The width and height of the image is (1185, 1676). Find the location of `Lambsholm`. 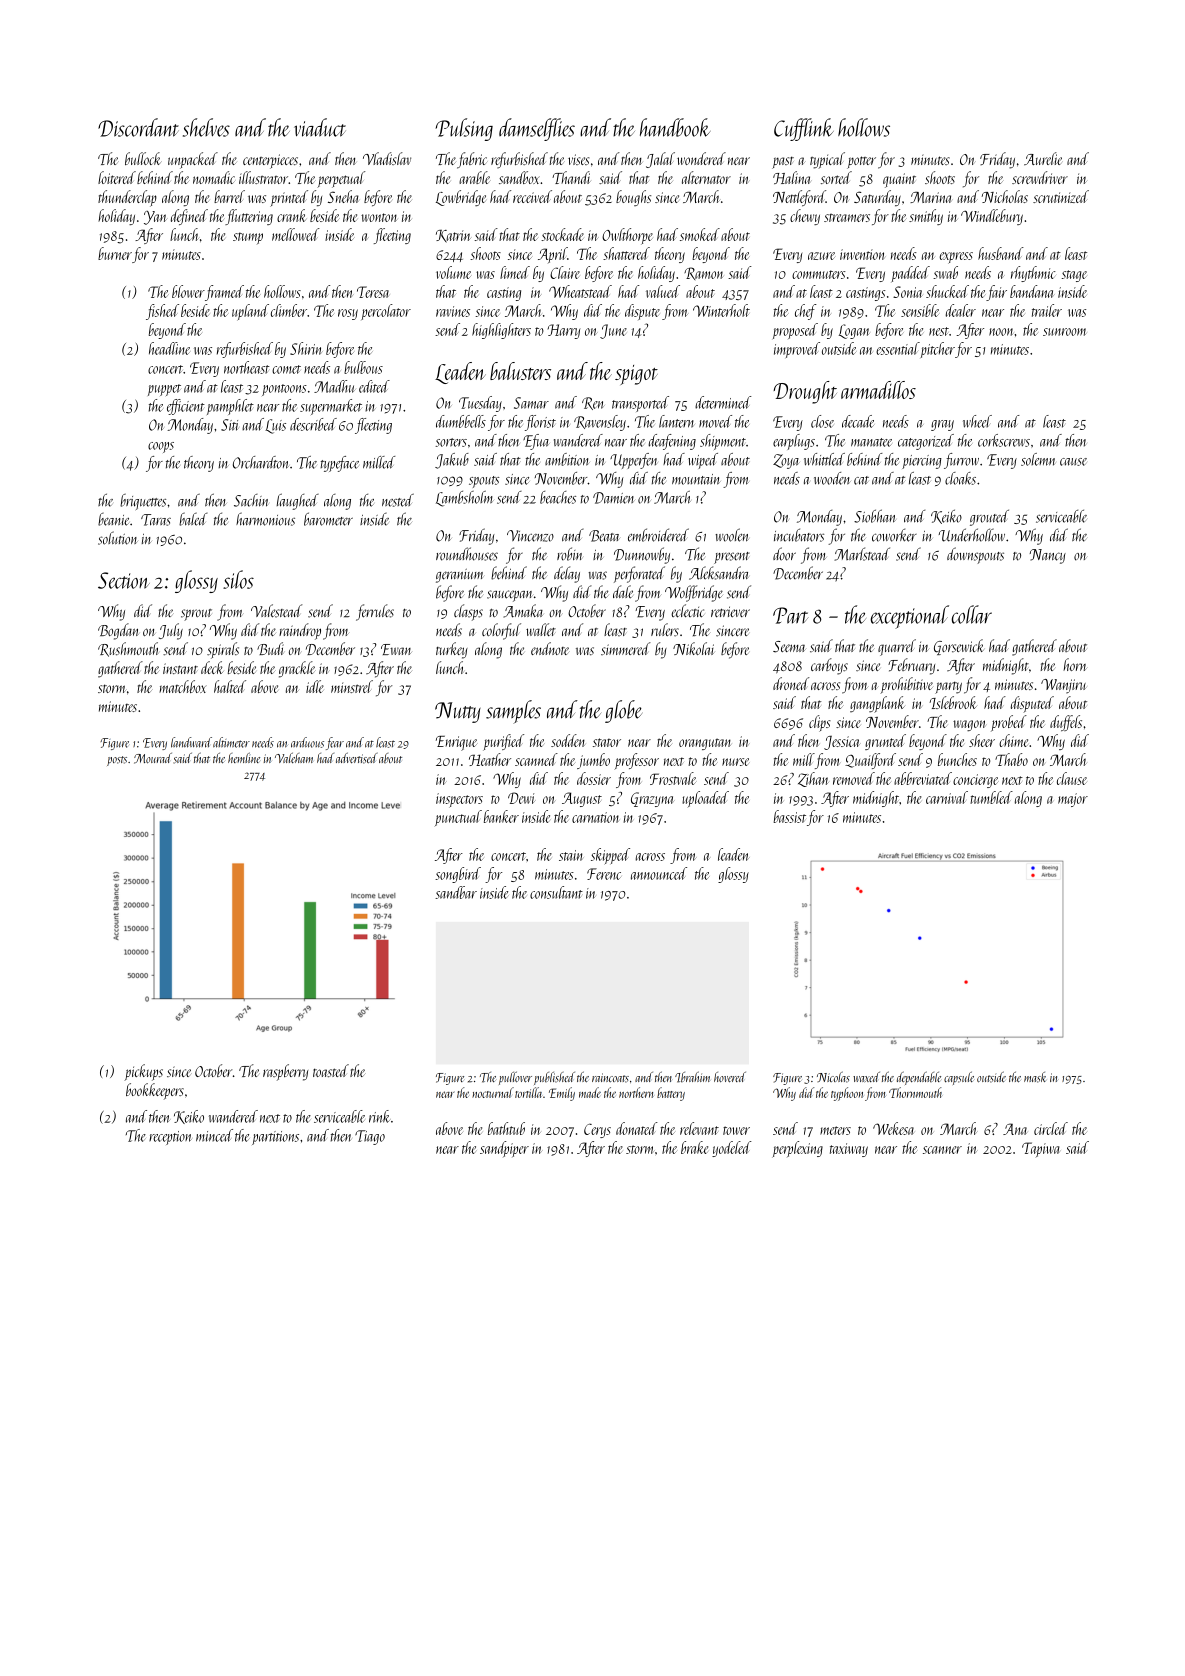

Lambsholm is located at coordinates (465, 499).
